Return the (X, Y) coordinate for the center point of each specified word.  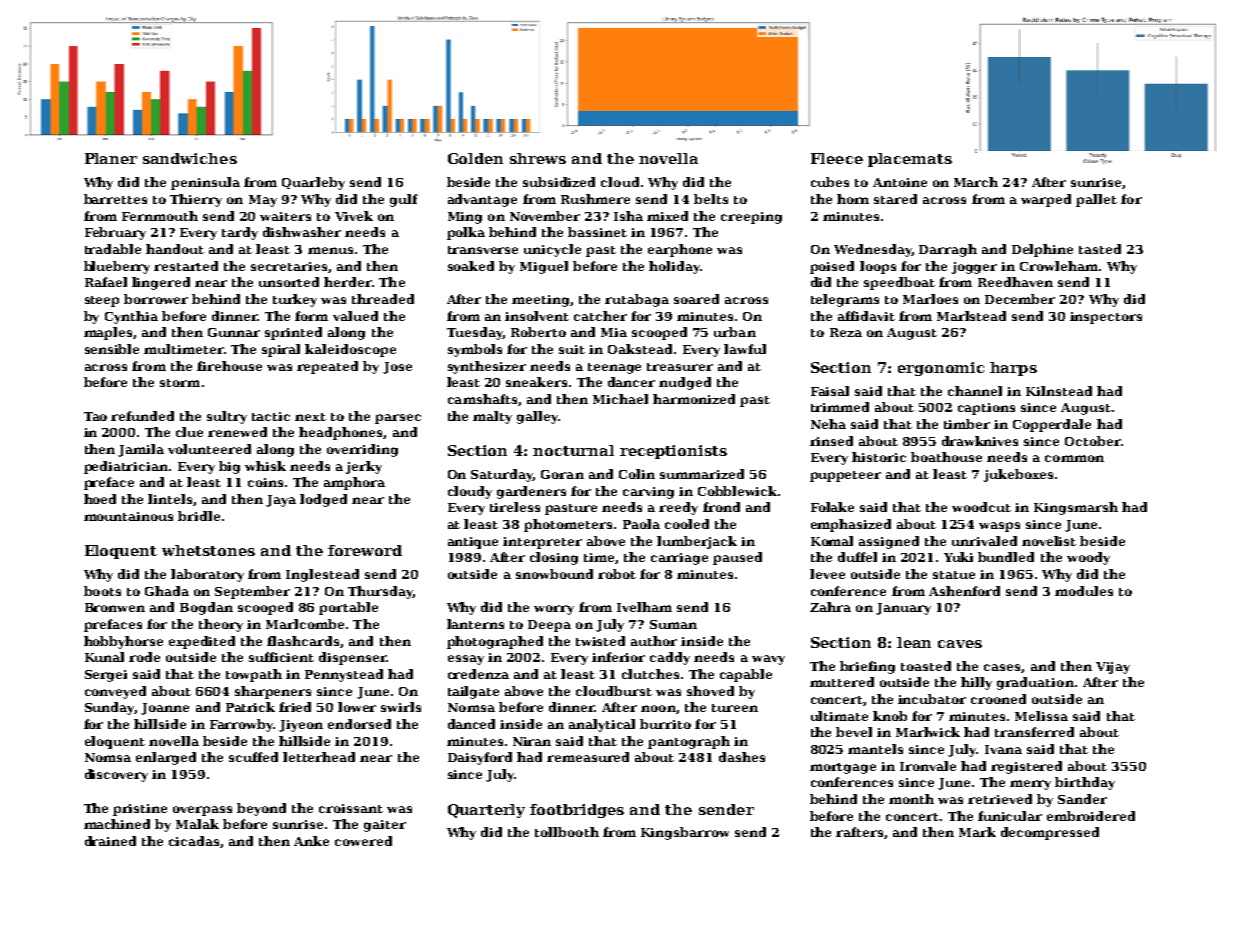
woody (1088, 558)
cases (1002, 667)
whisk (265, 466)
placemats (910, 160)
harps (1013, 369)
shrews (538, 158)
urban (735, 332)
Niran (532, 741)
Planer (111, 158)
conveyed (115, 692)
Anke (311, 841)
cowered (363, 841)
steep (102, 301)
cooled (687, 524)
